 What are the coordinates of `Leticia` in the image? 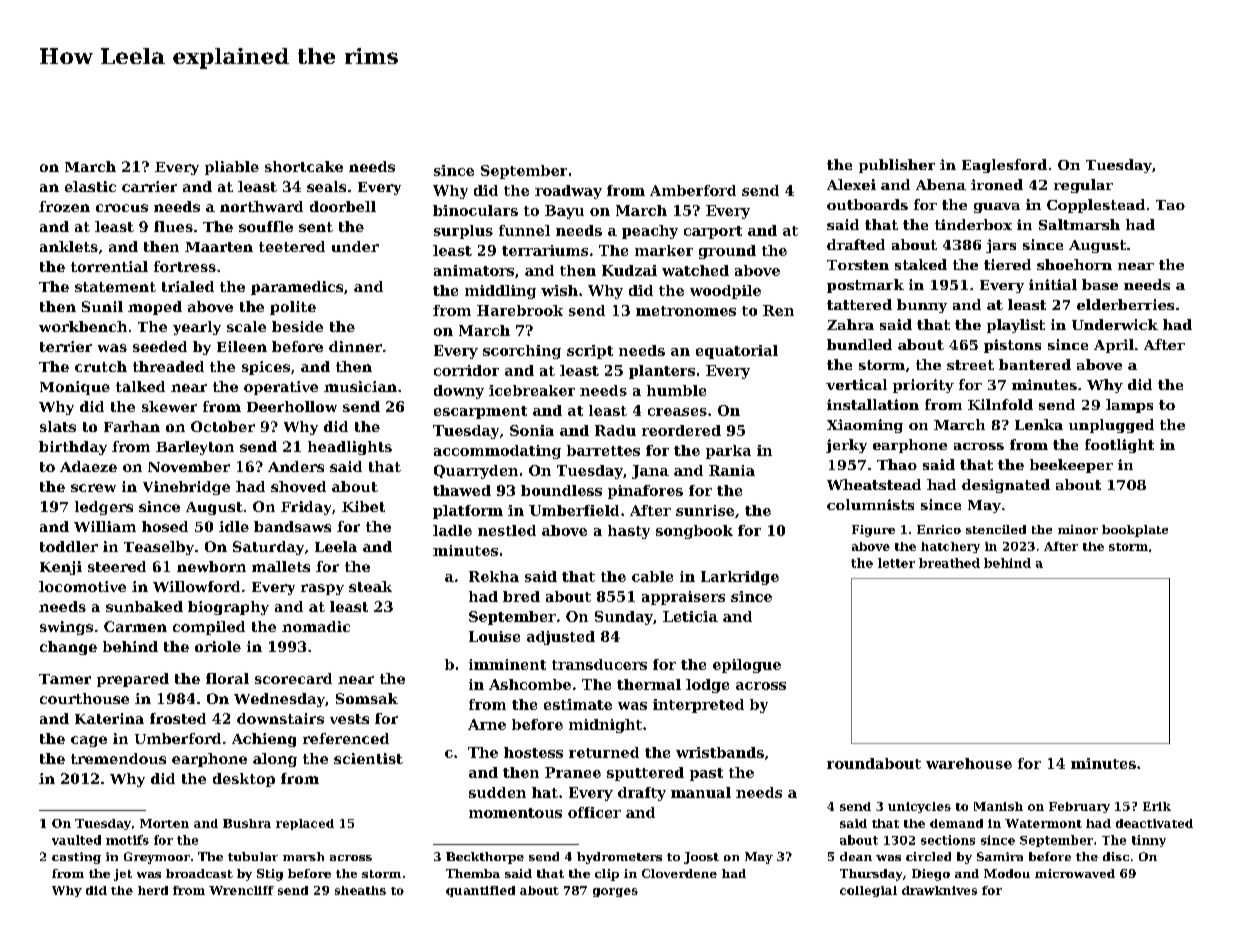 It's located at (690, 616).
